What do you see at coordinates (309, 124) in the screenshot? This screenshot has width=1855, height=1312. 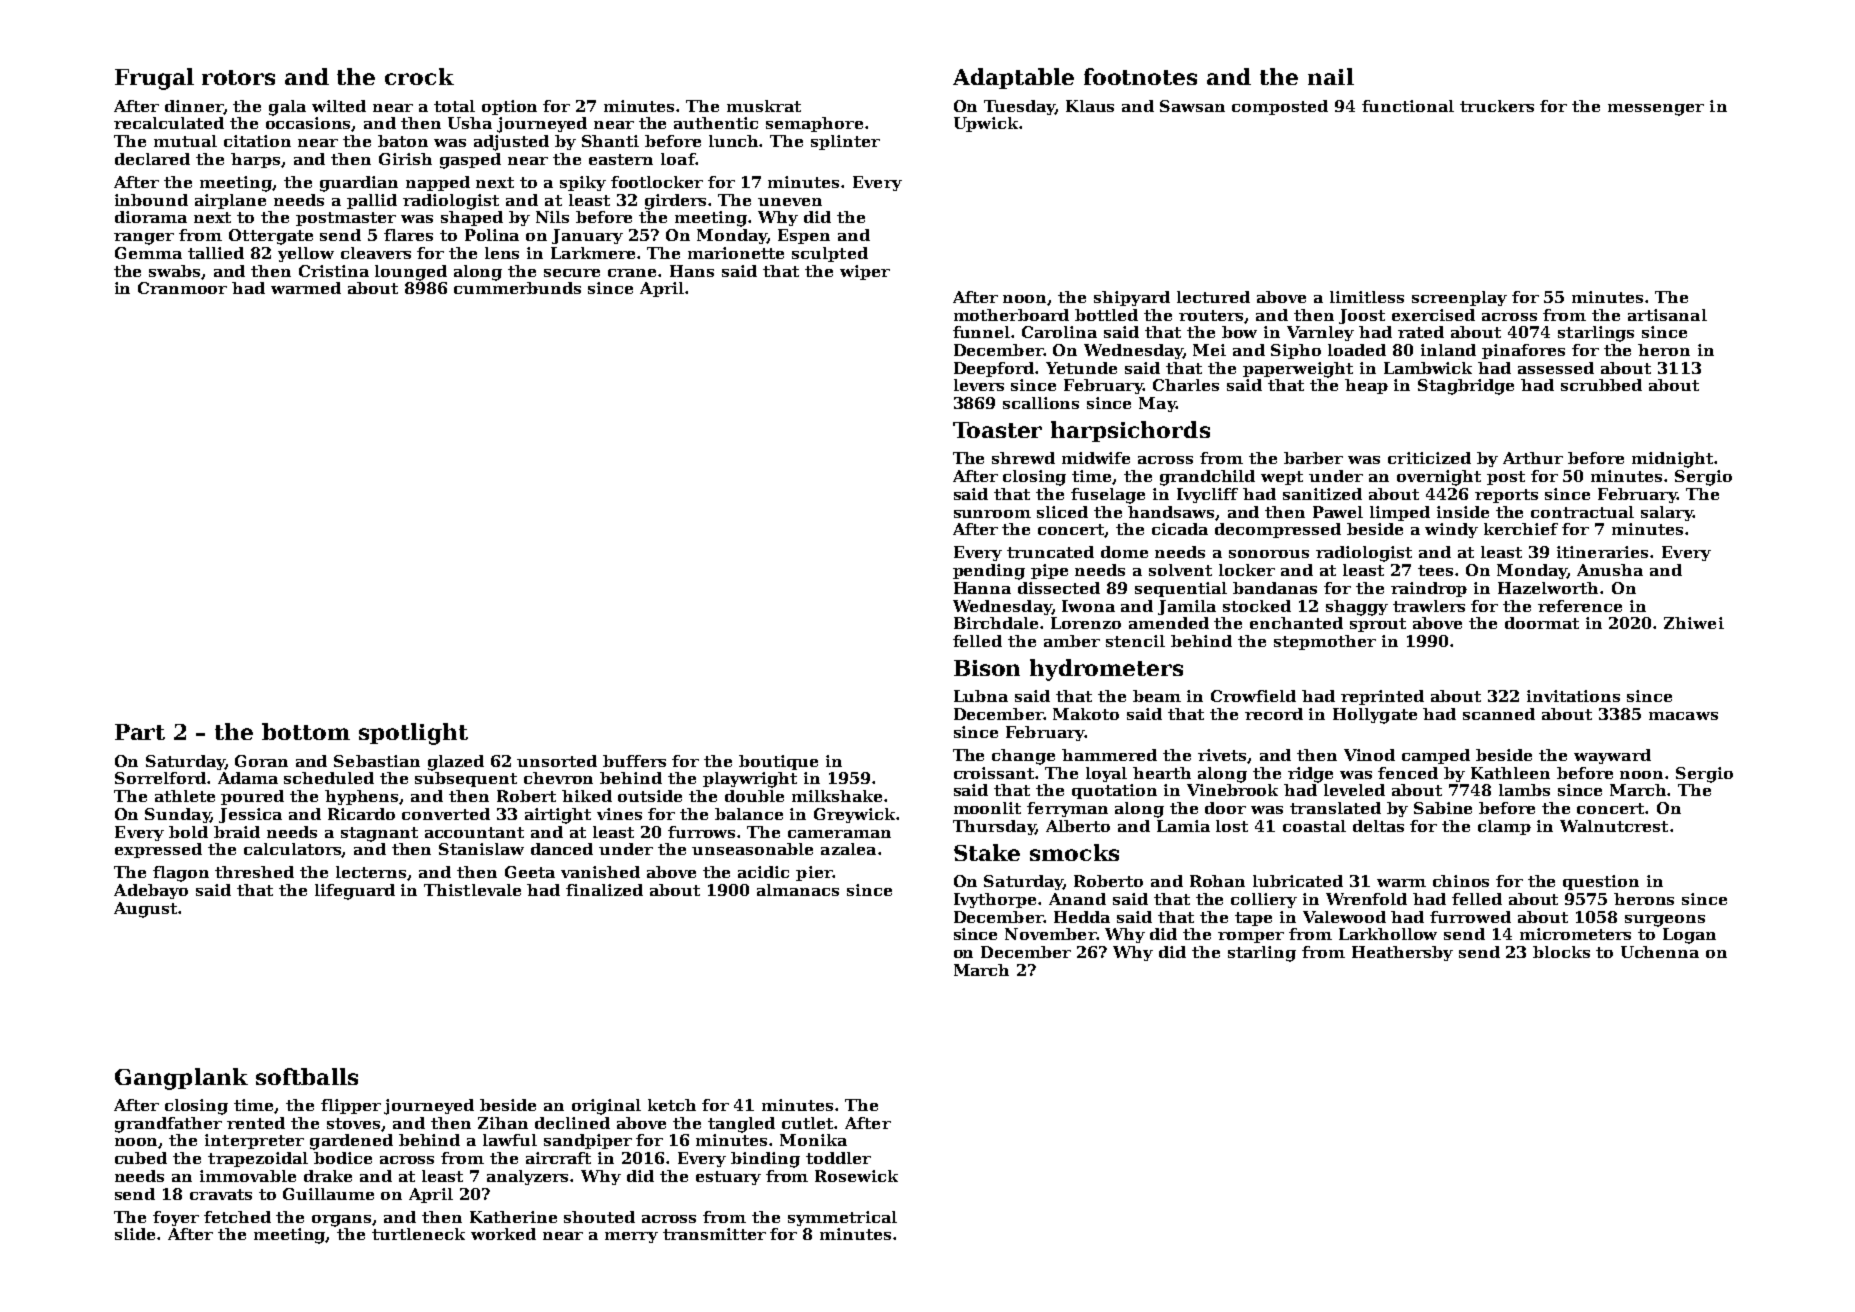 I see `occasions` at bounding box center [309, 124].
